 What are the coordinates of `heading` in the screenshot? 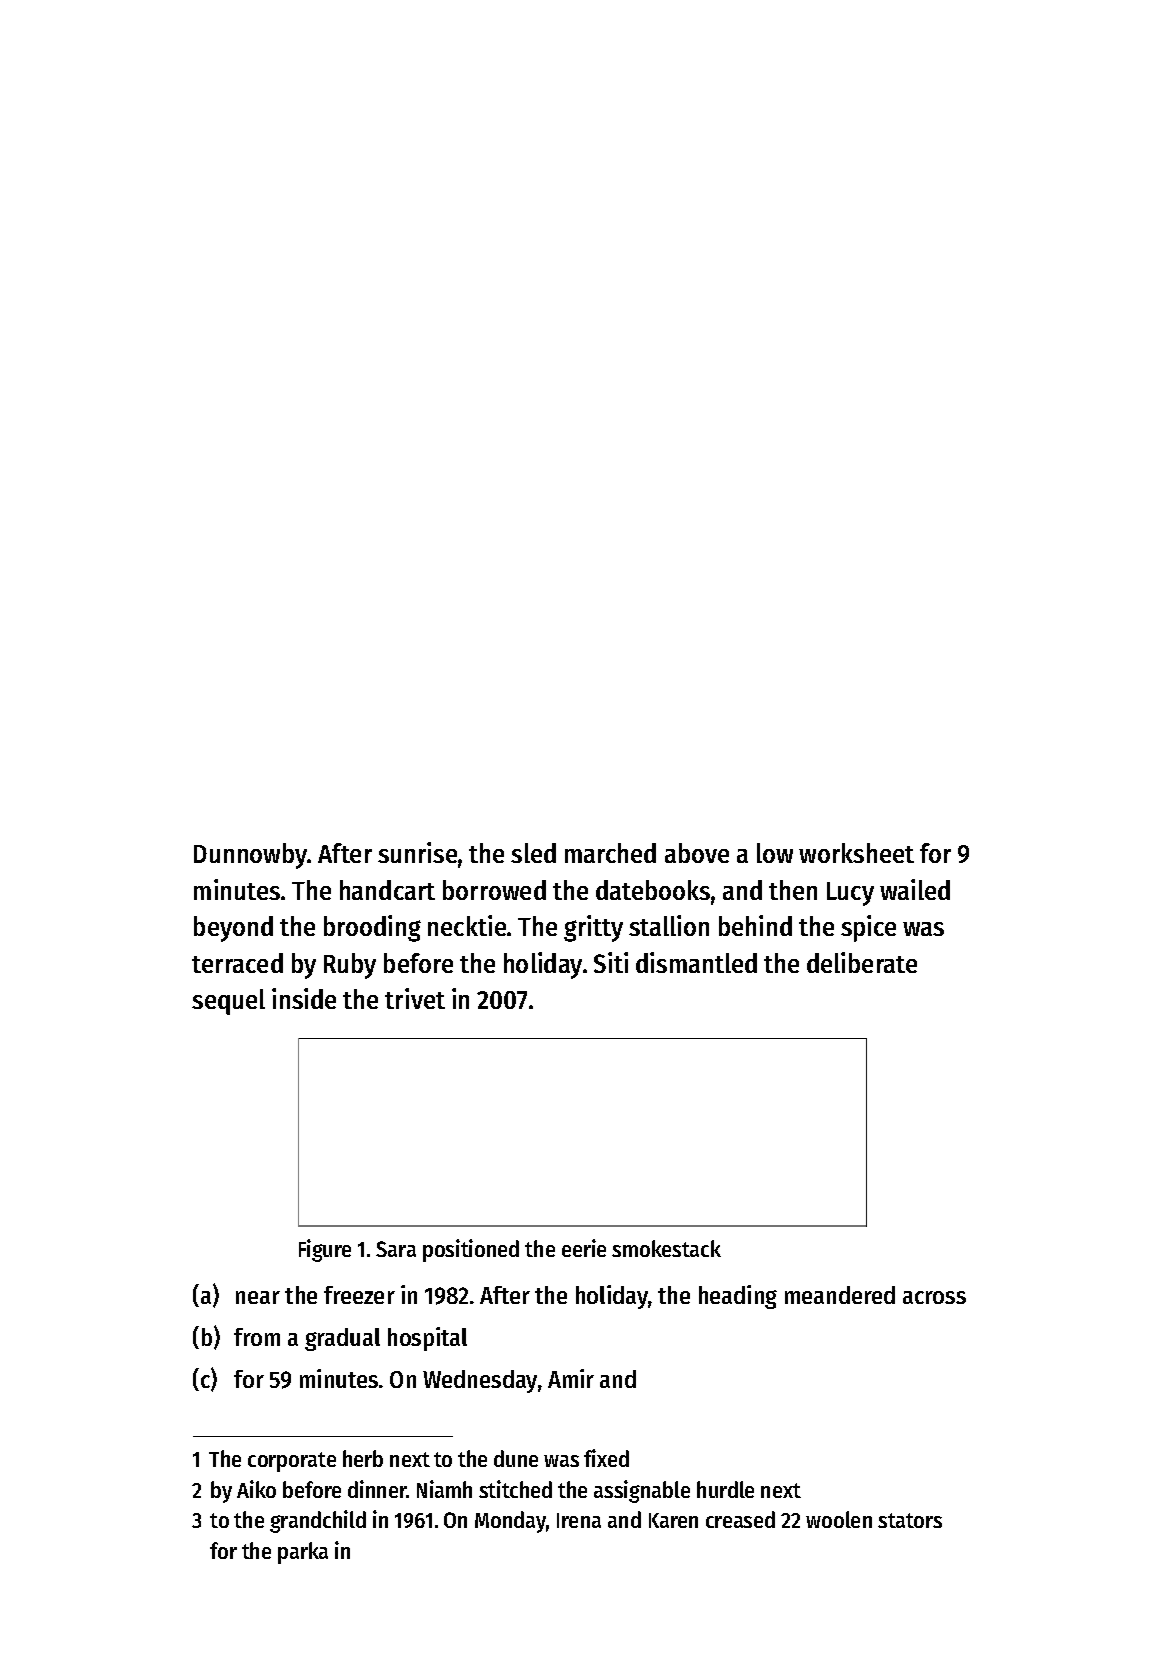 It's located at (738, 1297).
